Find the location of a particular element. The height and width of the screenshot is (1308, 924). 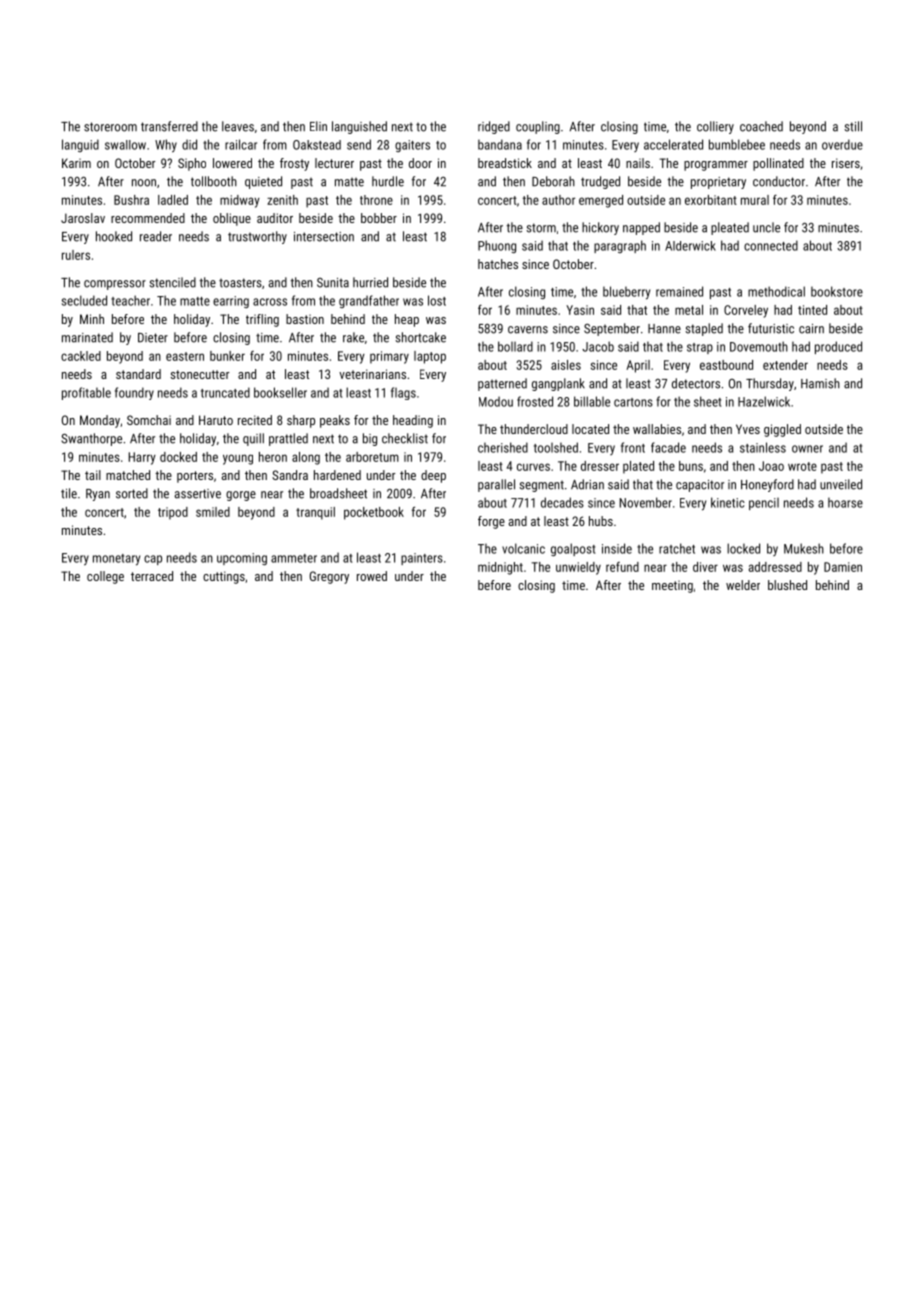

ridged is located at coordinates (494, 127).
